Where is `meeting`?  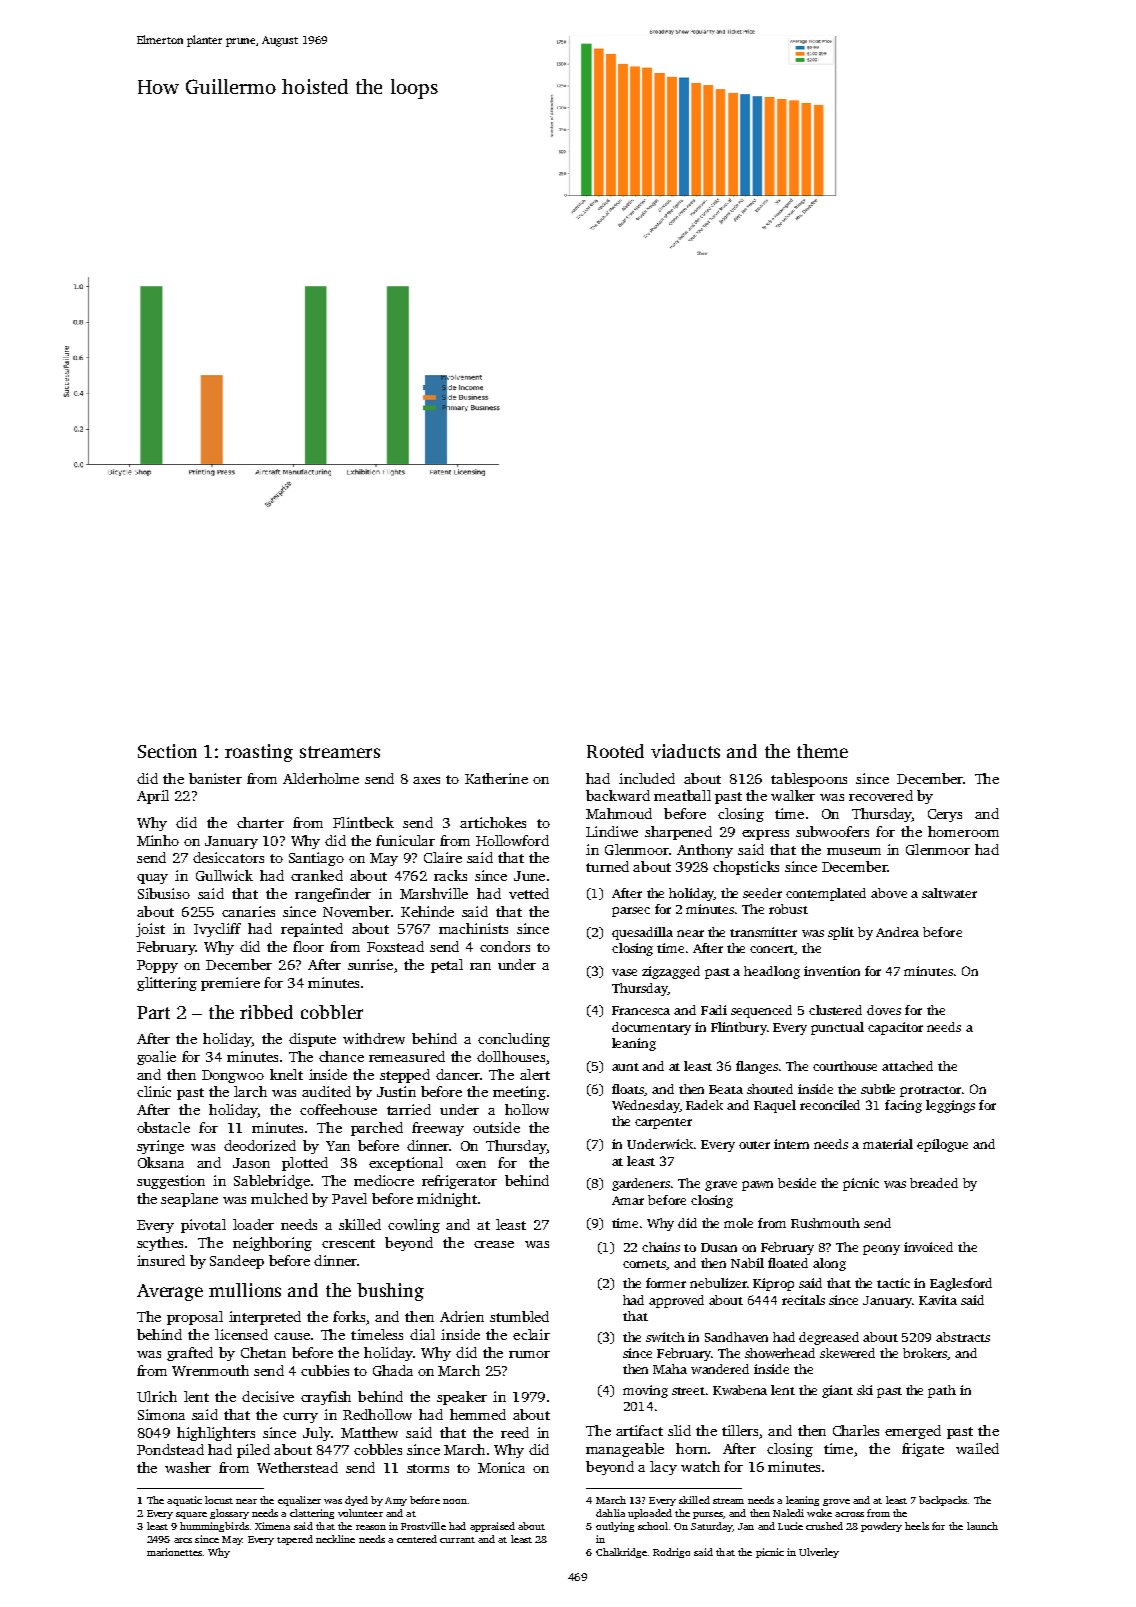 meeting is located at coordinates (519, 1093).
